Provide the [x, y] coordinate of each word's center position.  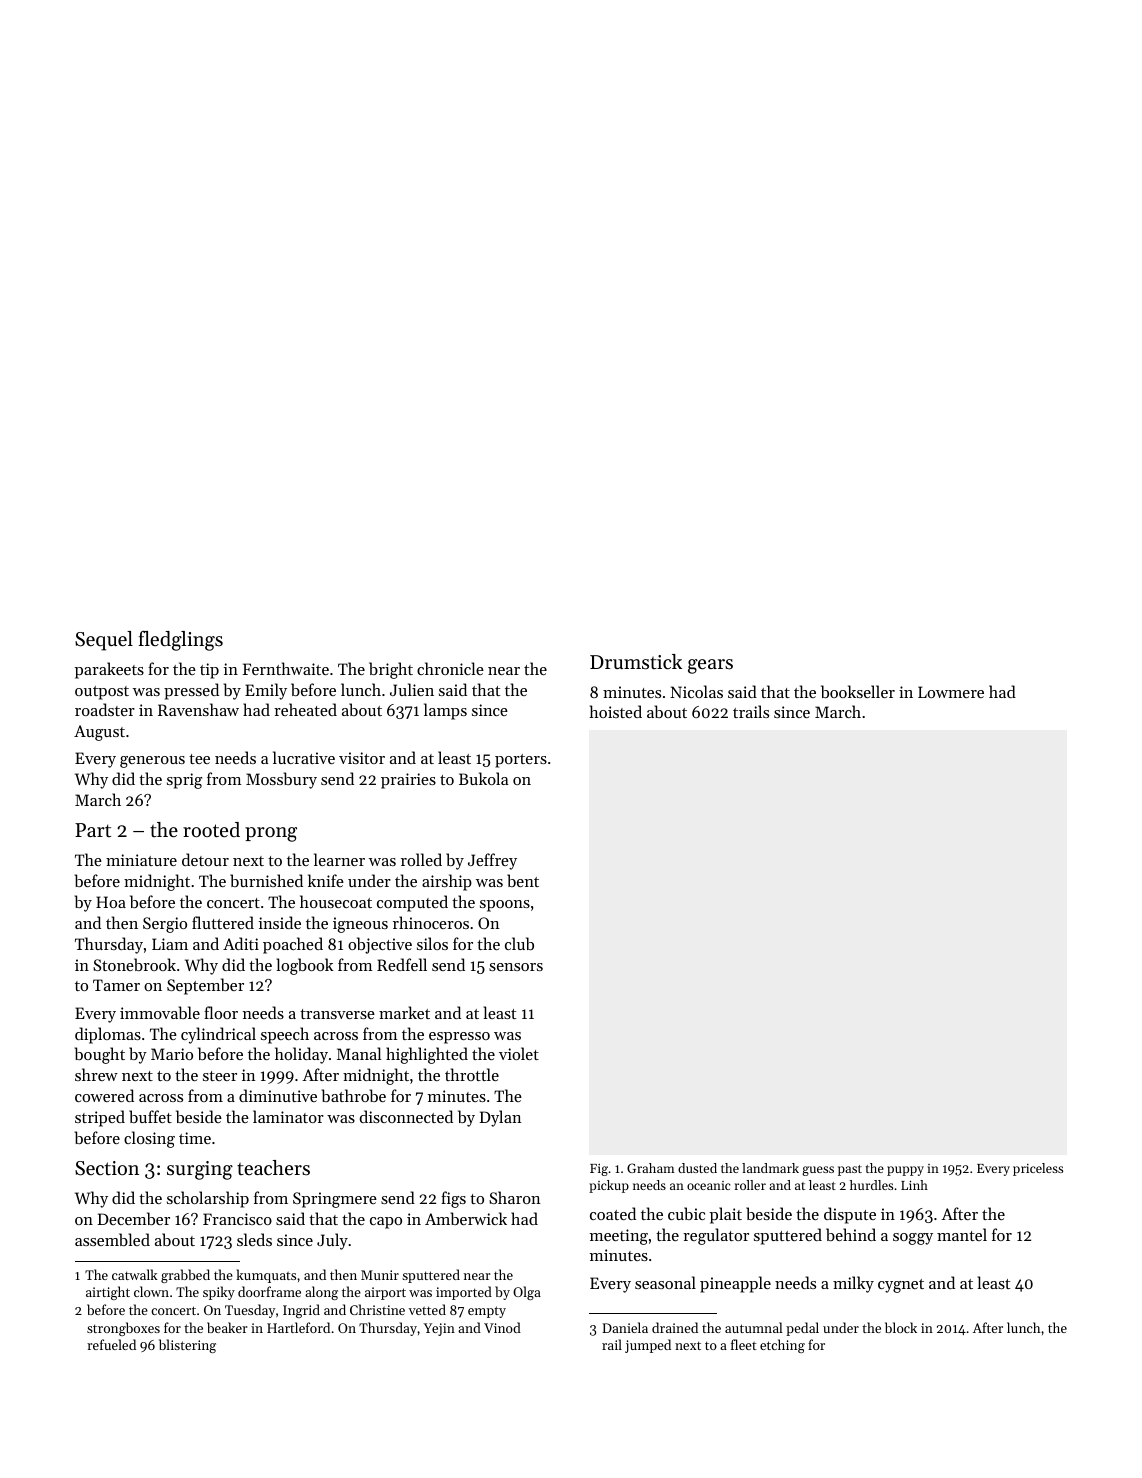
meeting [619, 1237]
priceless [1038, 1169]
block [901, 1327]
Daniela [625, 1327]
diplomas [108, 1035]
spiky [219, 1293]
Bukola [483, 778]
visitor [362, 758]
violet [519, 1053]
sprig [184, 781]
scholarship [208, 1199]
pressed [191, 691]
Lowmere [951, 692]
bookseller [858, 691]
